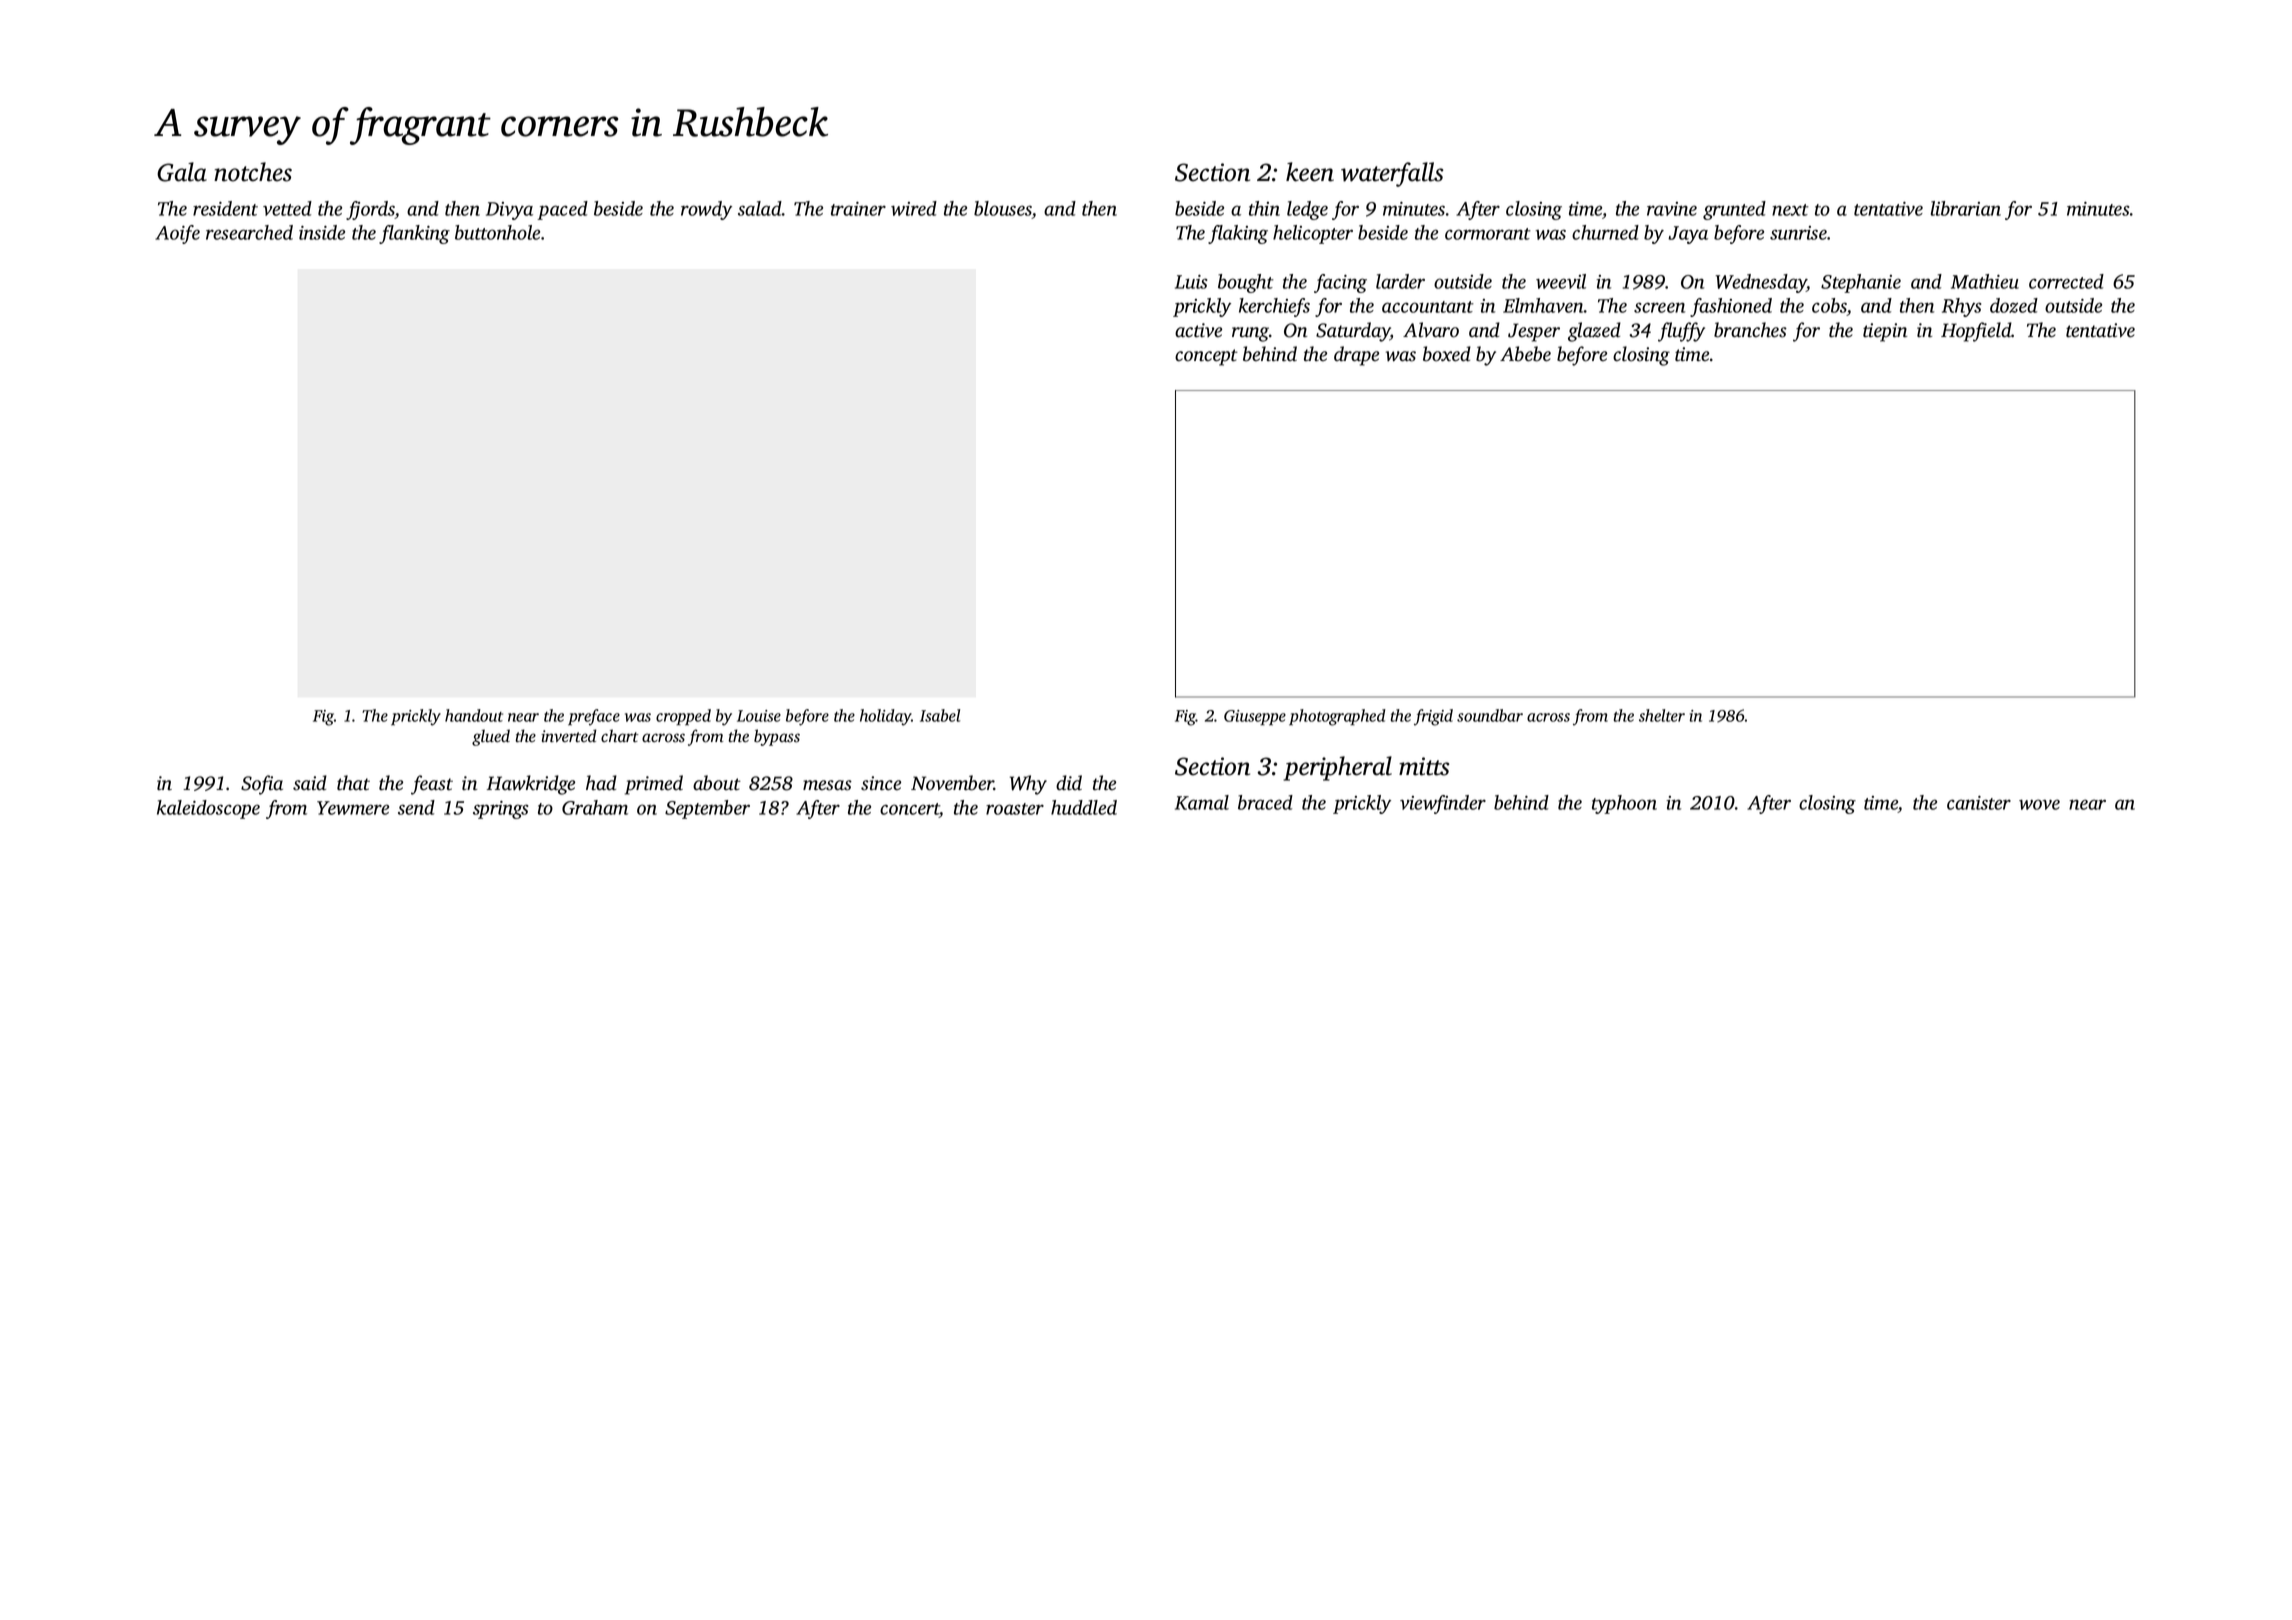 Image resolution: width=2292 pixels, height=1620 pixels. I want to click on waterfalls, so click(1392, 174).
